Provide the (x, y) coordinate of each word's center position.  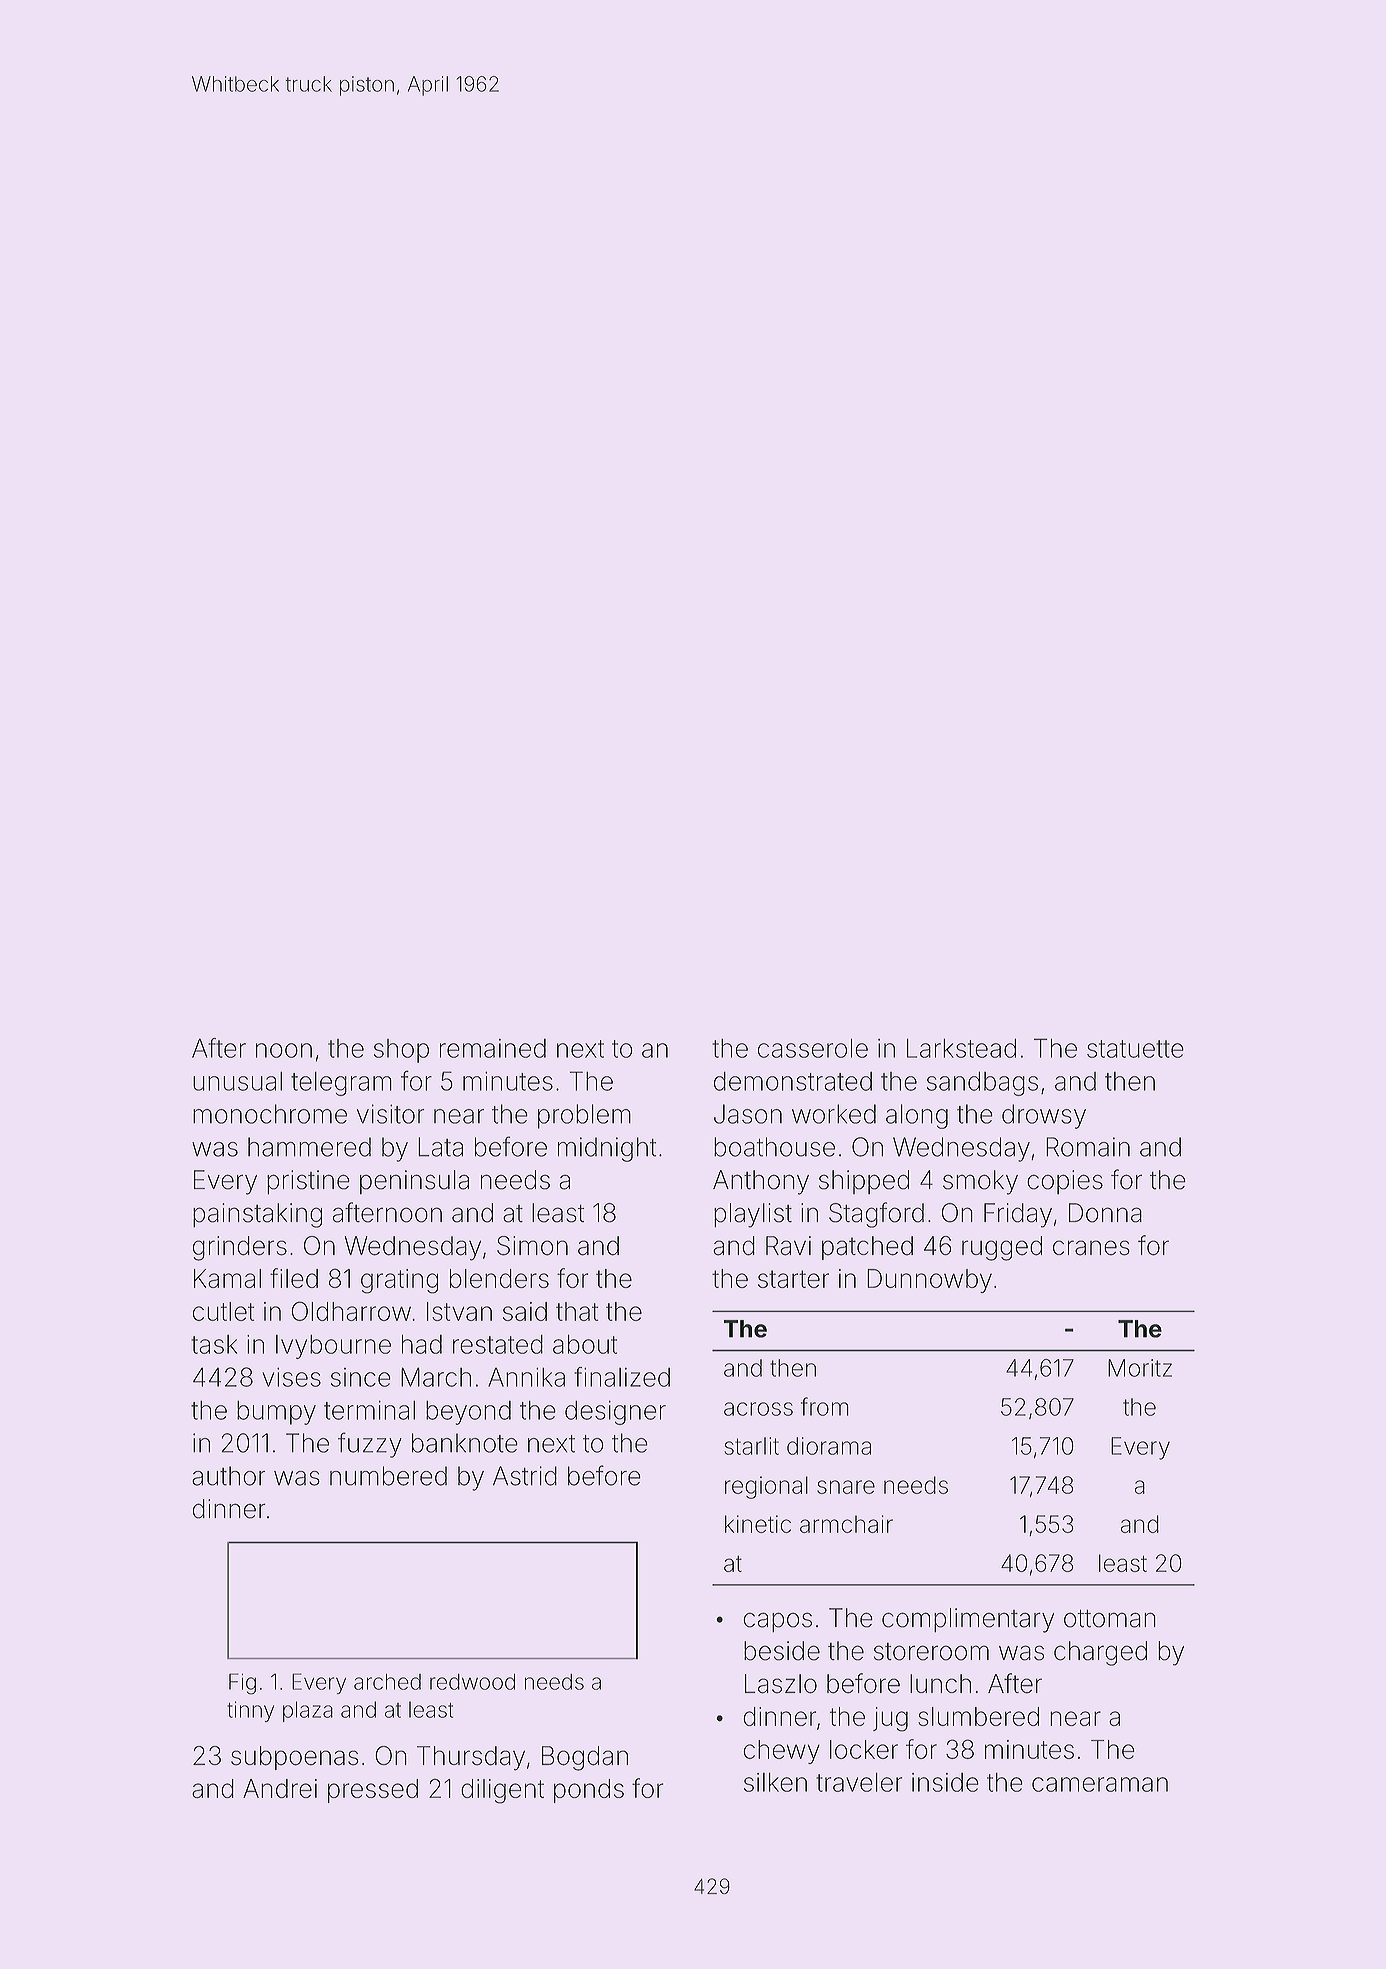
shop (401, 1051)
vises (291, 1377)
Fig (242, 1684)
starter (793, 1279)
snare (846, 1487)
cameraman (1100, 1784)
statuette (1135, 1049)
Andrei (280, 1788)
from (825, 1406)
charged (1100, 1653)
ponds (589, 1791)
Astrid (525, 1476)
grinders (240, 1248)
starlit (751, 1446)
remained (493, 1048)
